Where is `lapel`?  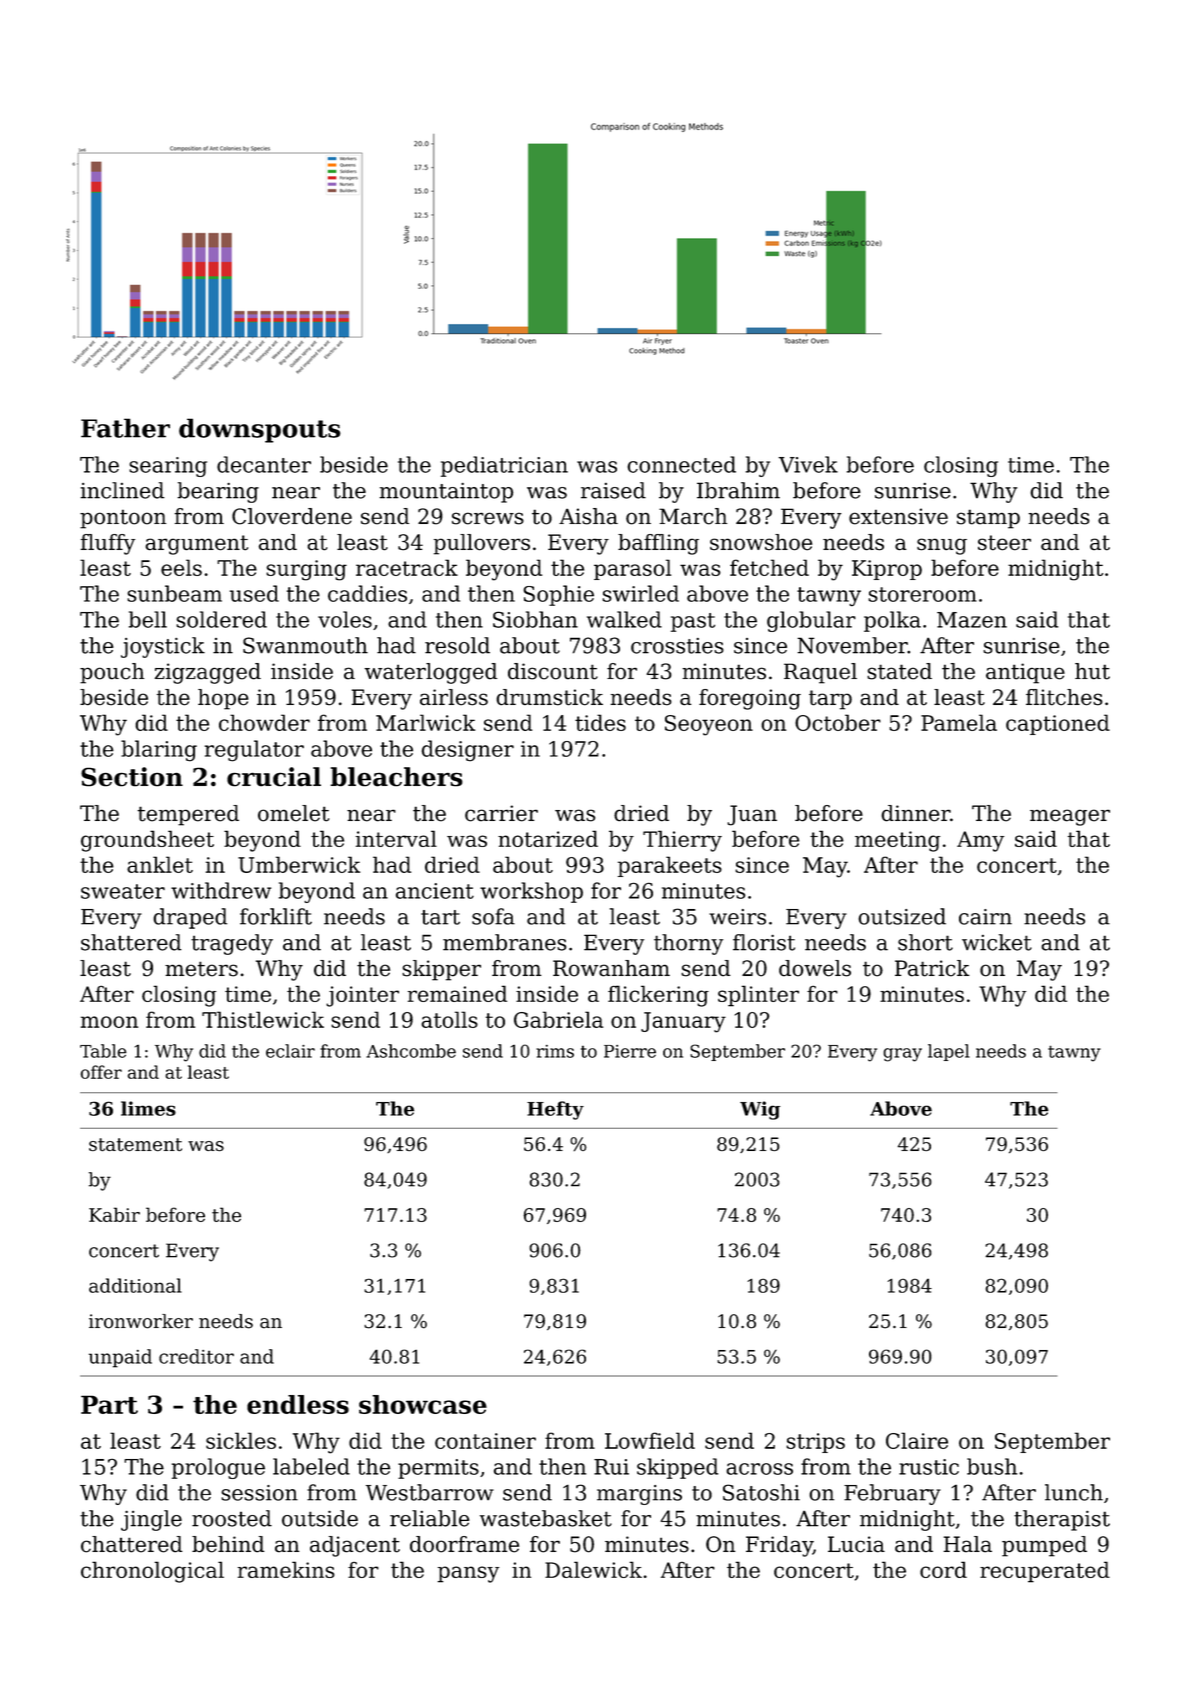
lapel is located at coordinates (949, 1052).
